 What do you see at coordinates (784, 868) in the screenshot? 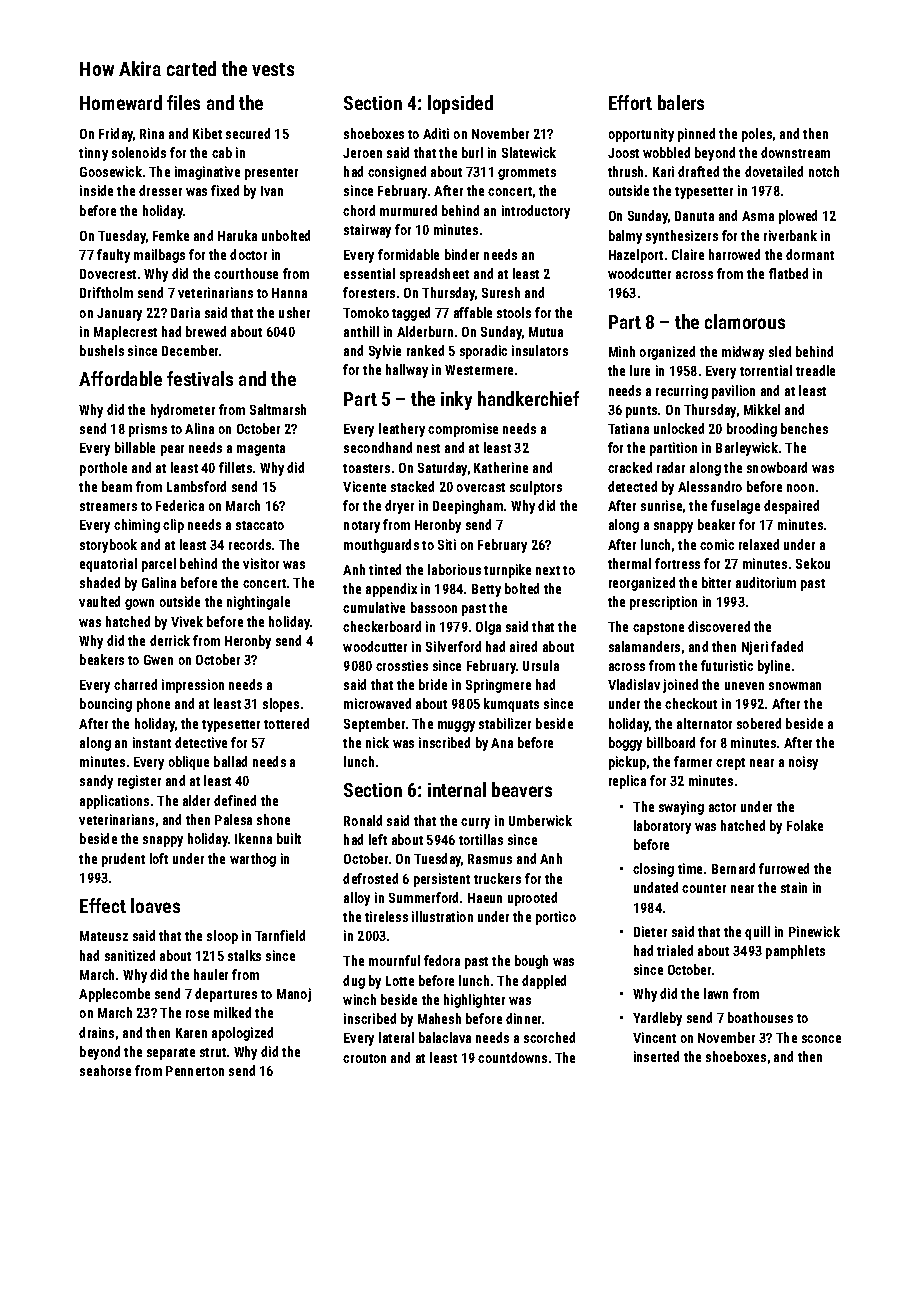
I see `furrowed` at bounding box center [784, 868].
